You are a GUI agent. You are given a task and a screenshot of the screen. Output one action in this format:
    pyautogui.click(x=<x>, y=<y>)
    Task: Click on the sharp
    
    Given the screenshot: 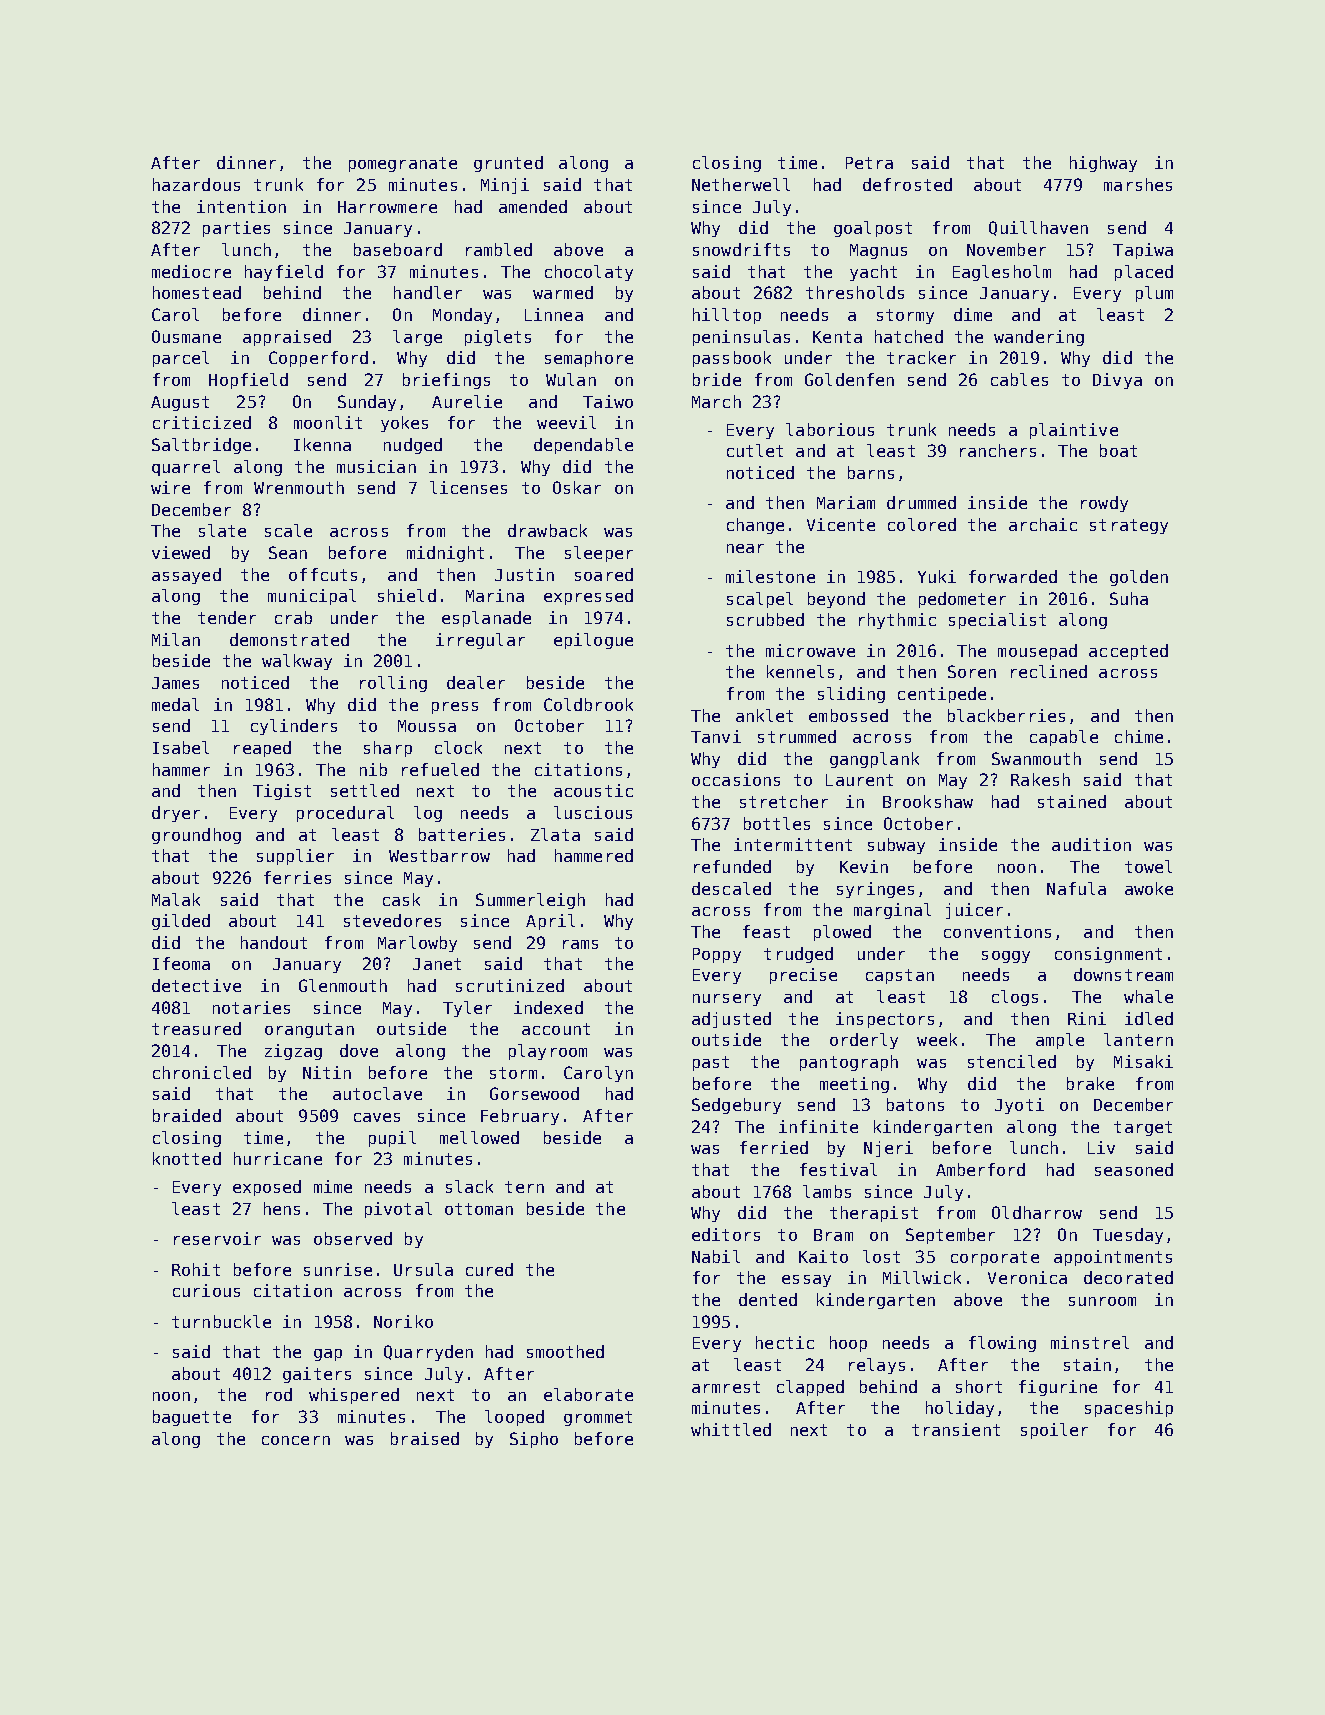 What is the action you would take?
    pyautogui.click(x=388, y=749)
